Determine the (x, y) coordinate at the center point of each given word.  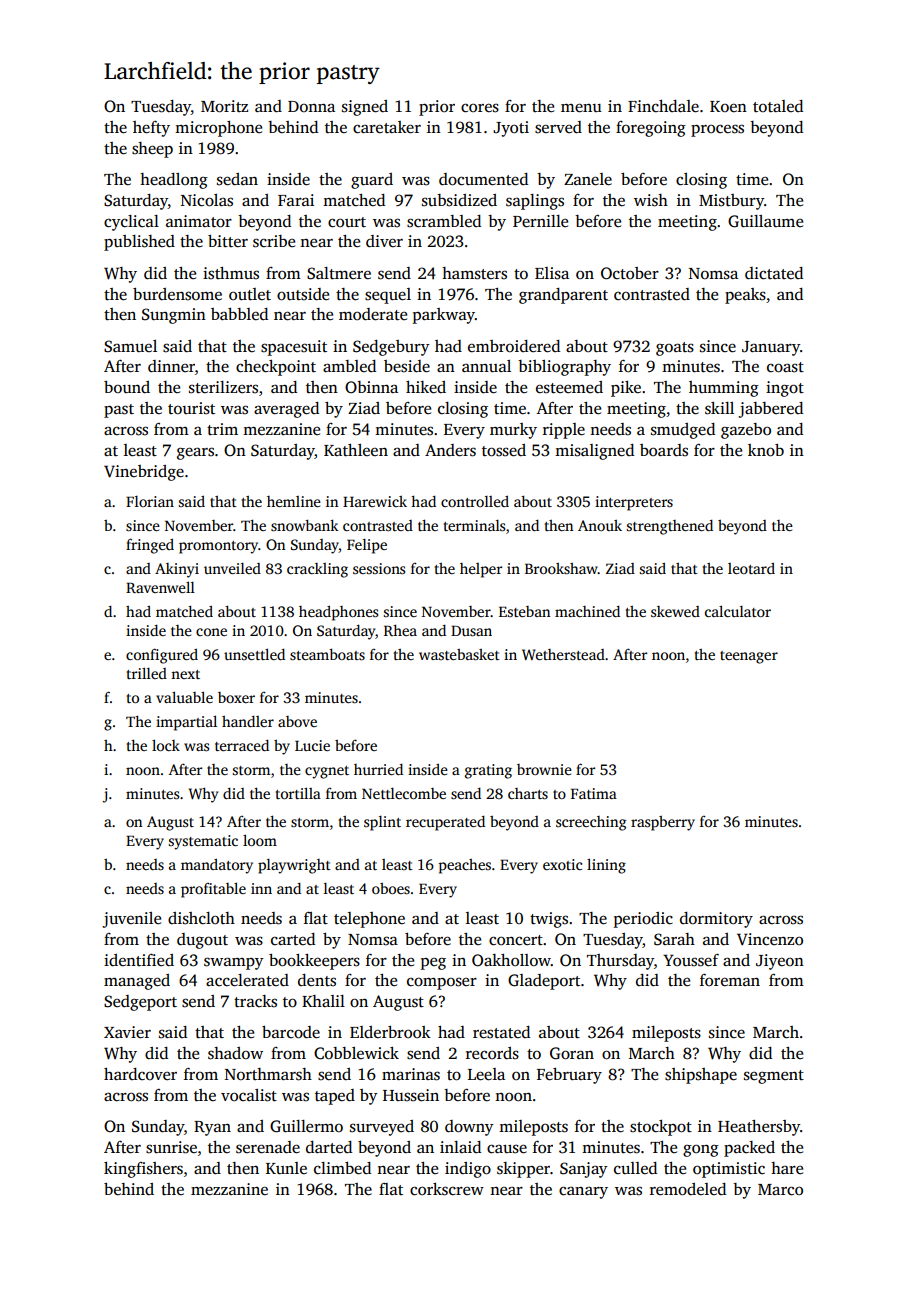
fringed (150, 546)
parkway (444, 316)
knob (766, 450)
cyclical (131, 223)
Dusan (471, 630)
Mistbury (731, 202)
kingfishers (143, 1170)
